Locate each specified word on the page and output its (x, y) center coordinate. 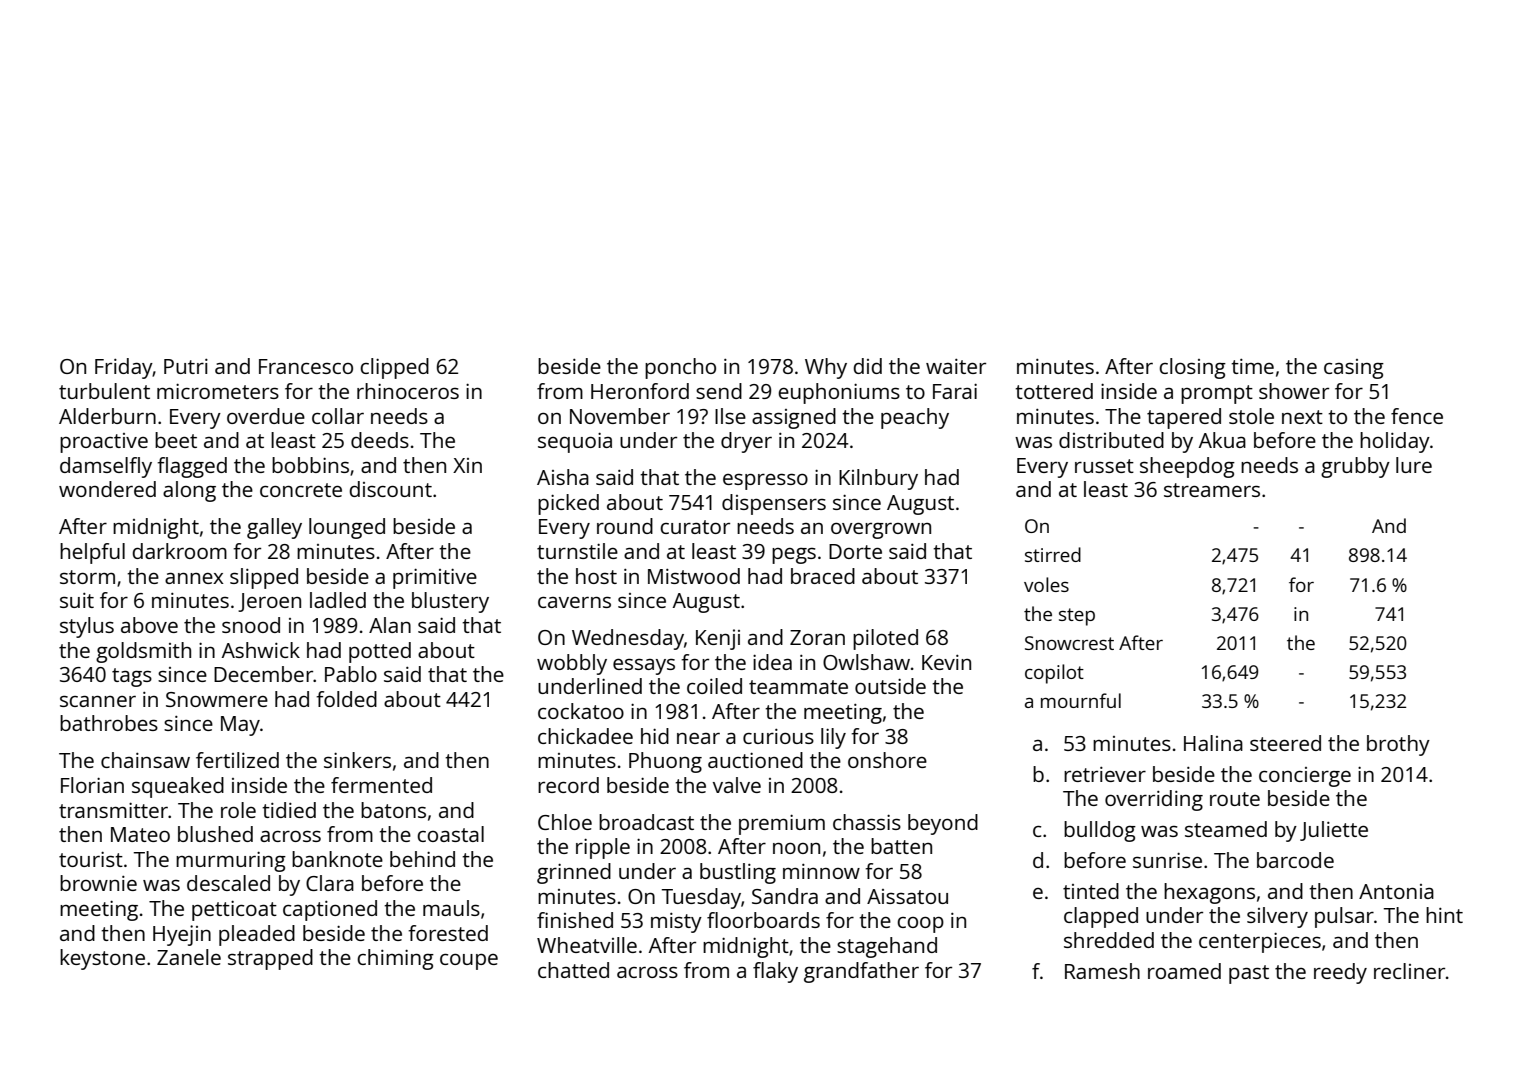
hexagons (1209, 893)
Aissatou (907, 896)
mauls (451, 908)
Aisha (563, 477)
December (264, 674)
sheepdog (1187, 467)
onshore (887, 760)
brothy (1398, 745)
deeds (380, 440)
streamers (1212, 490)
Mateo (140, 834)
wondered (107, 489)
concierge (1305, 777)
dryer (746, 442)
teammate (798, 687)
